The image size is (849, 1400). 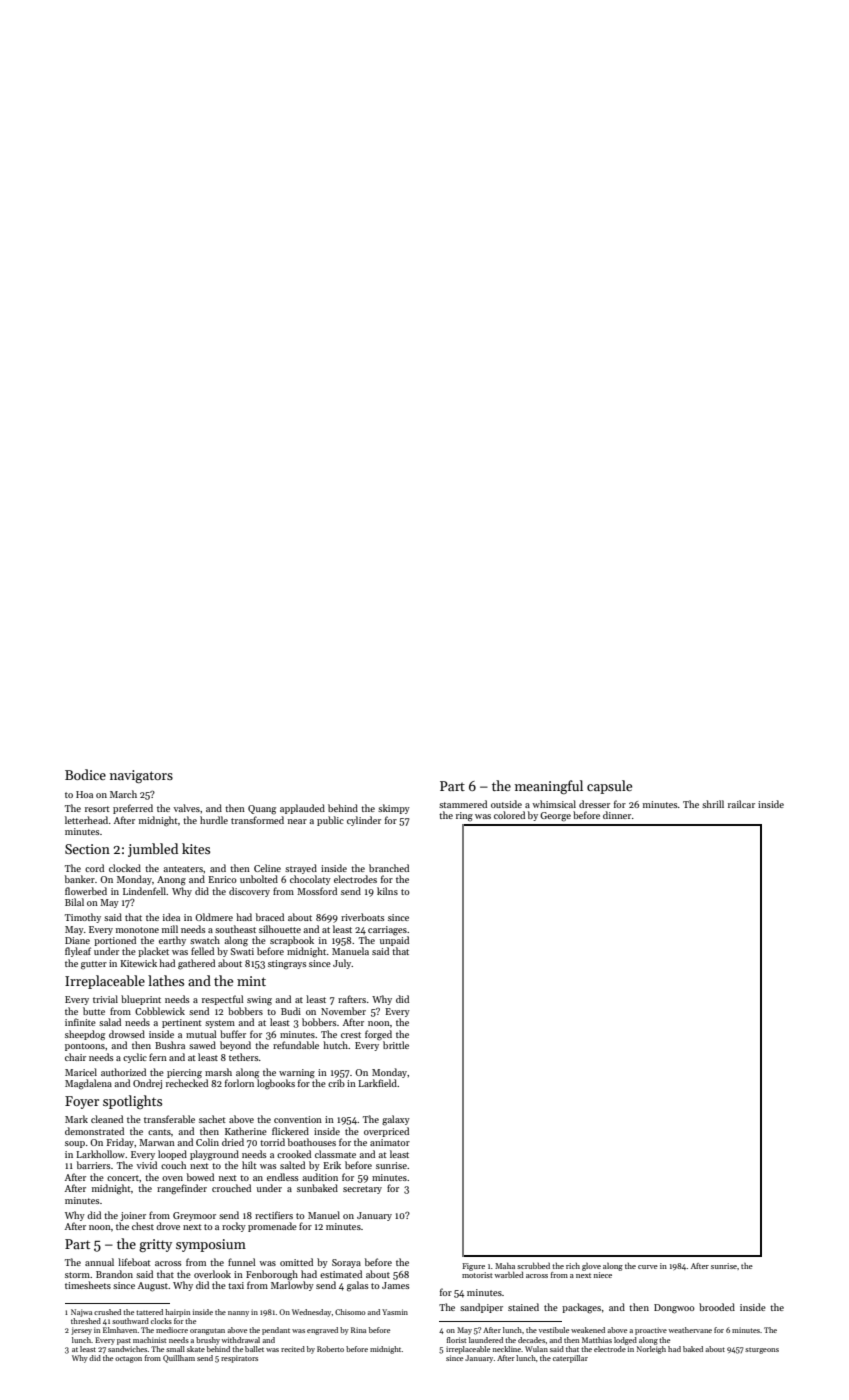 What do you see at coordinates (617, 815) in the screenshot?
I see `dinner` at bounding box center [617, 815].
